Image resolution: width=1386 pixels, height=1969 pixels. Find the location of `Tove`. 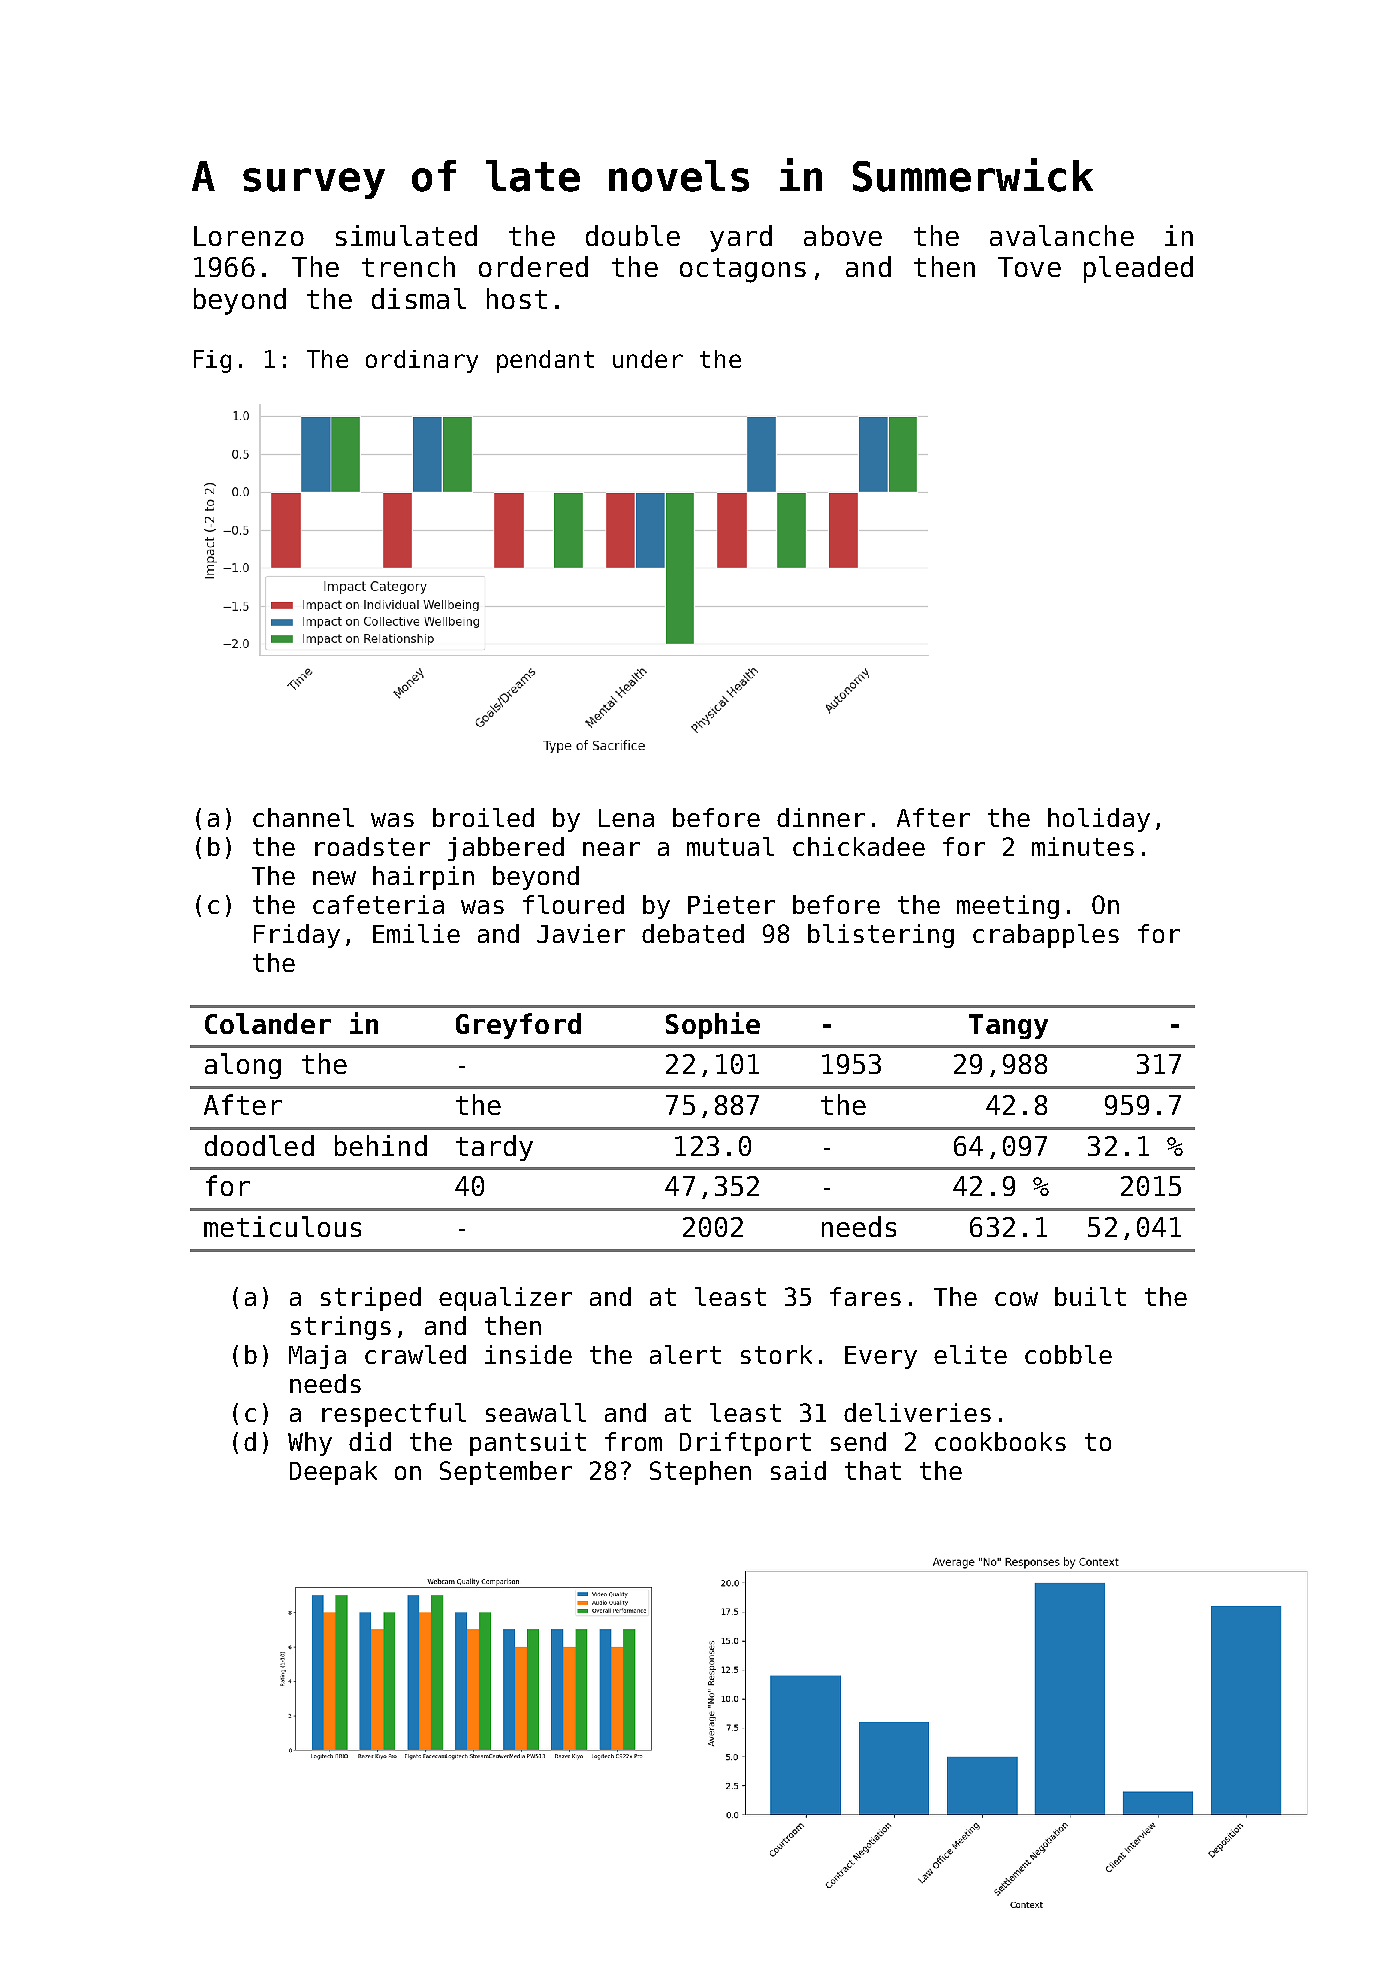

Tove is located at coordinates (1029, 267).
